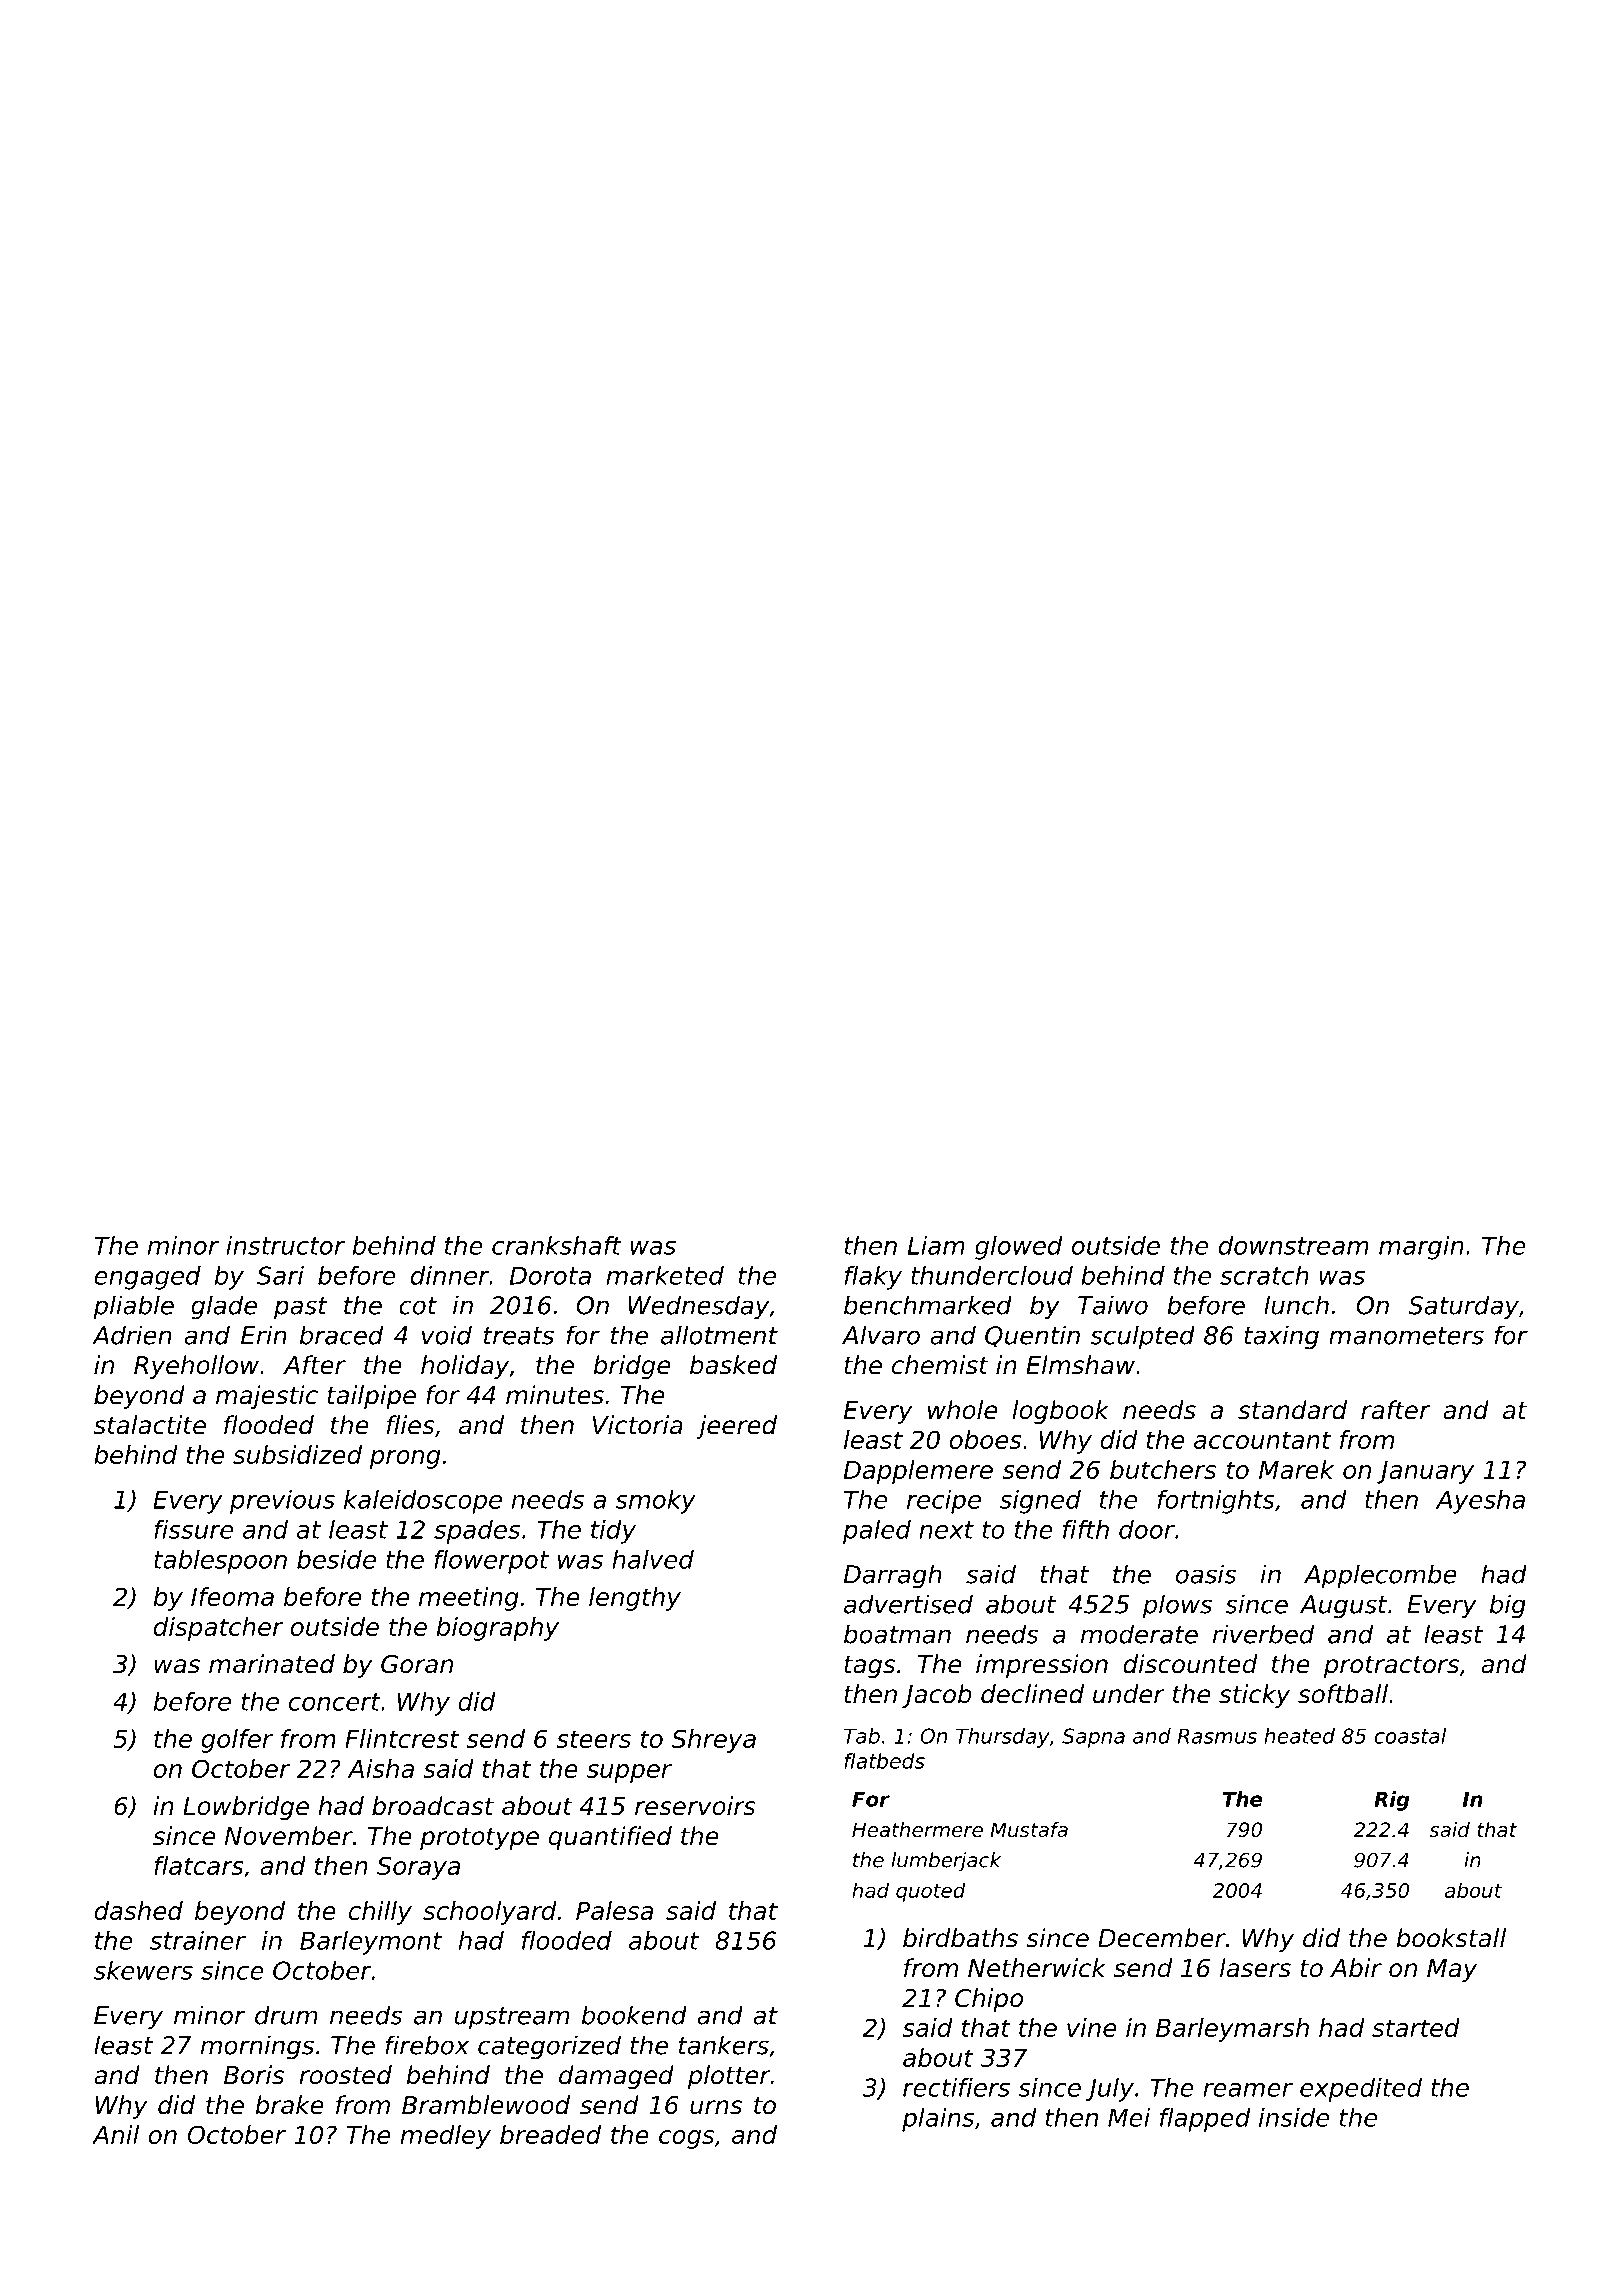 This screenshot has width=1620, height=2292. I want to click on Liam, so click(936, 1245).
